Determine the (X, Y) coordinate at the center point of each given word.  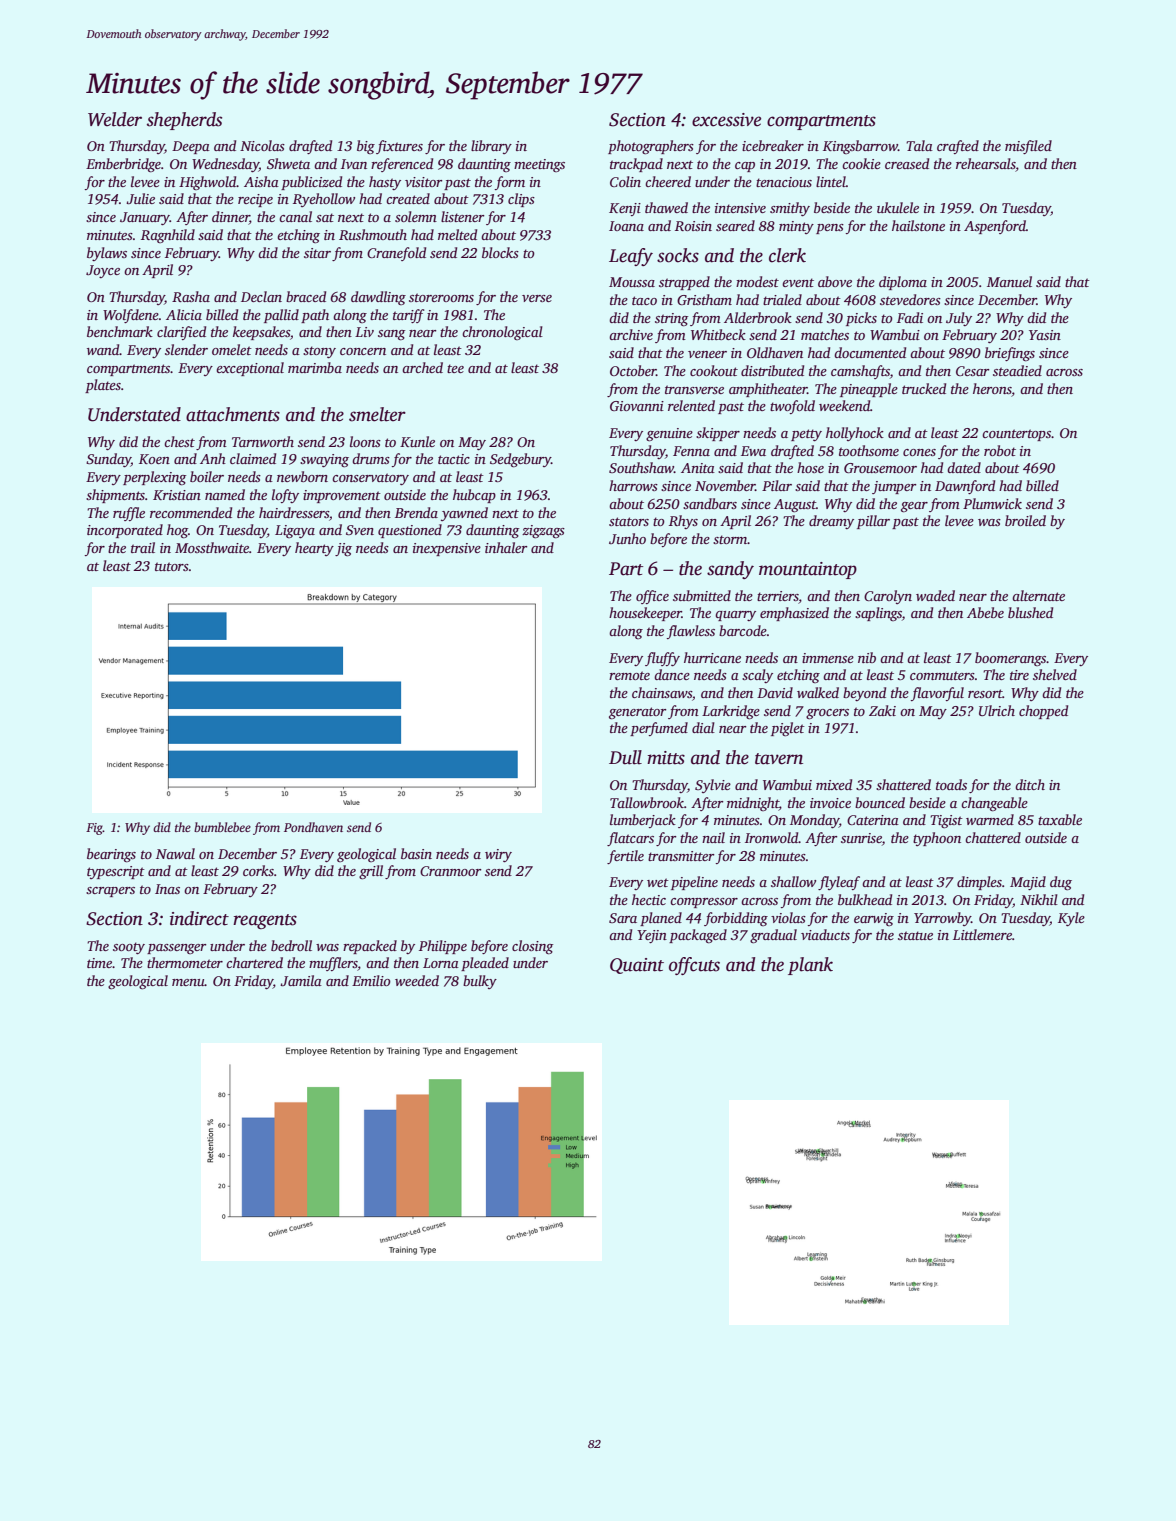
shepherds (184, 121)
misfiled (1028, 147)
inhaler (506, 547)
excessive (726, 120)
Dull (625, 757)
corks (258, 870)
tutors (172, 566)
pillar (873, 522)
